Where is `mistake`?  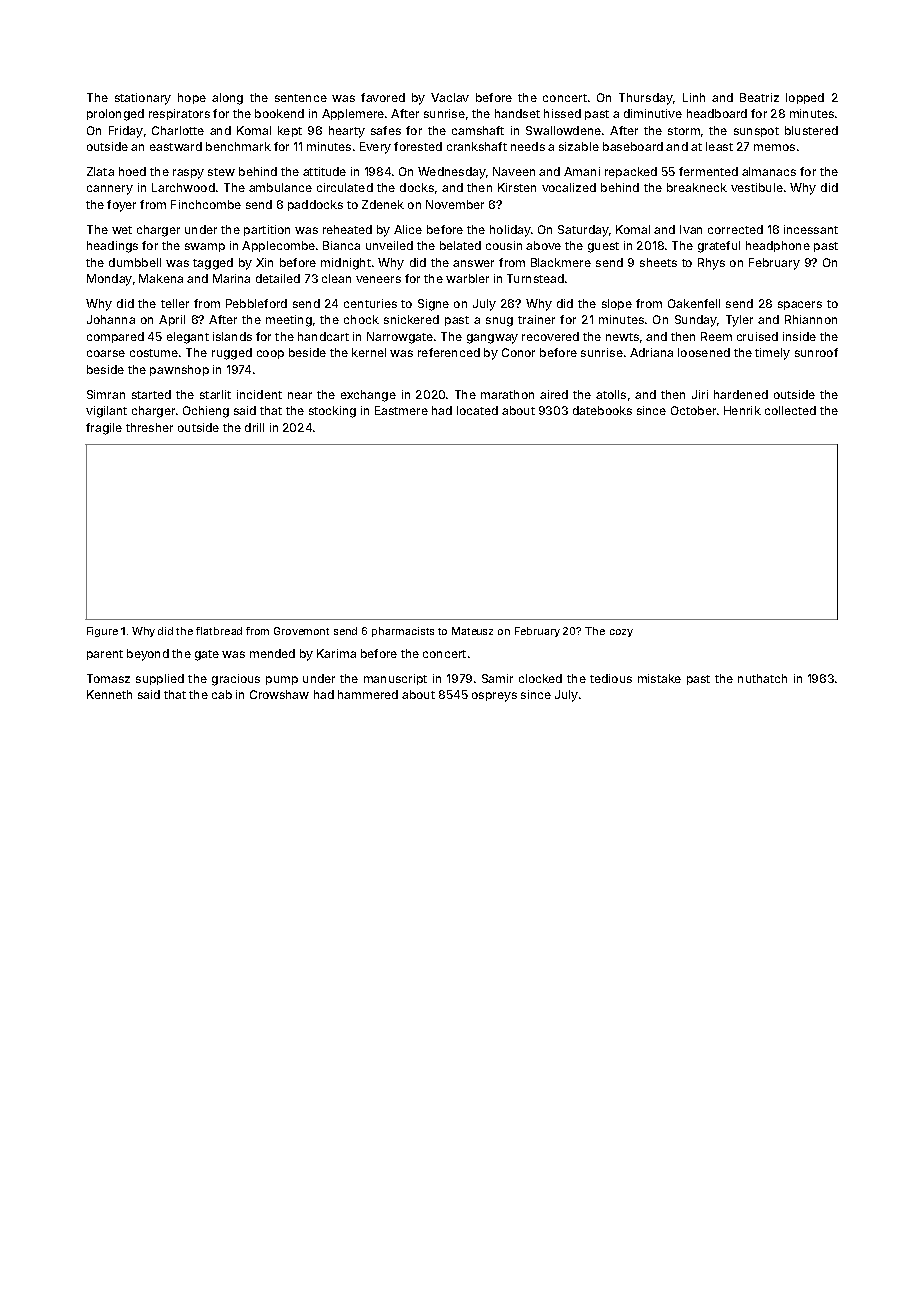 mistake is located at coordinates (659, 678).
